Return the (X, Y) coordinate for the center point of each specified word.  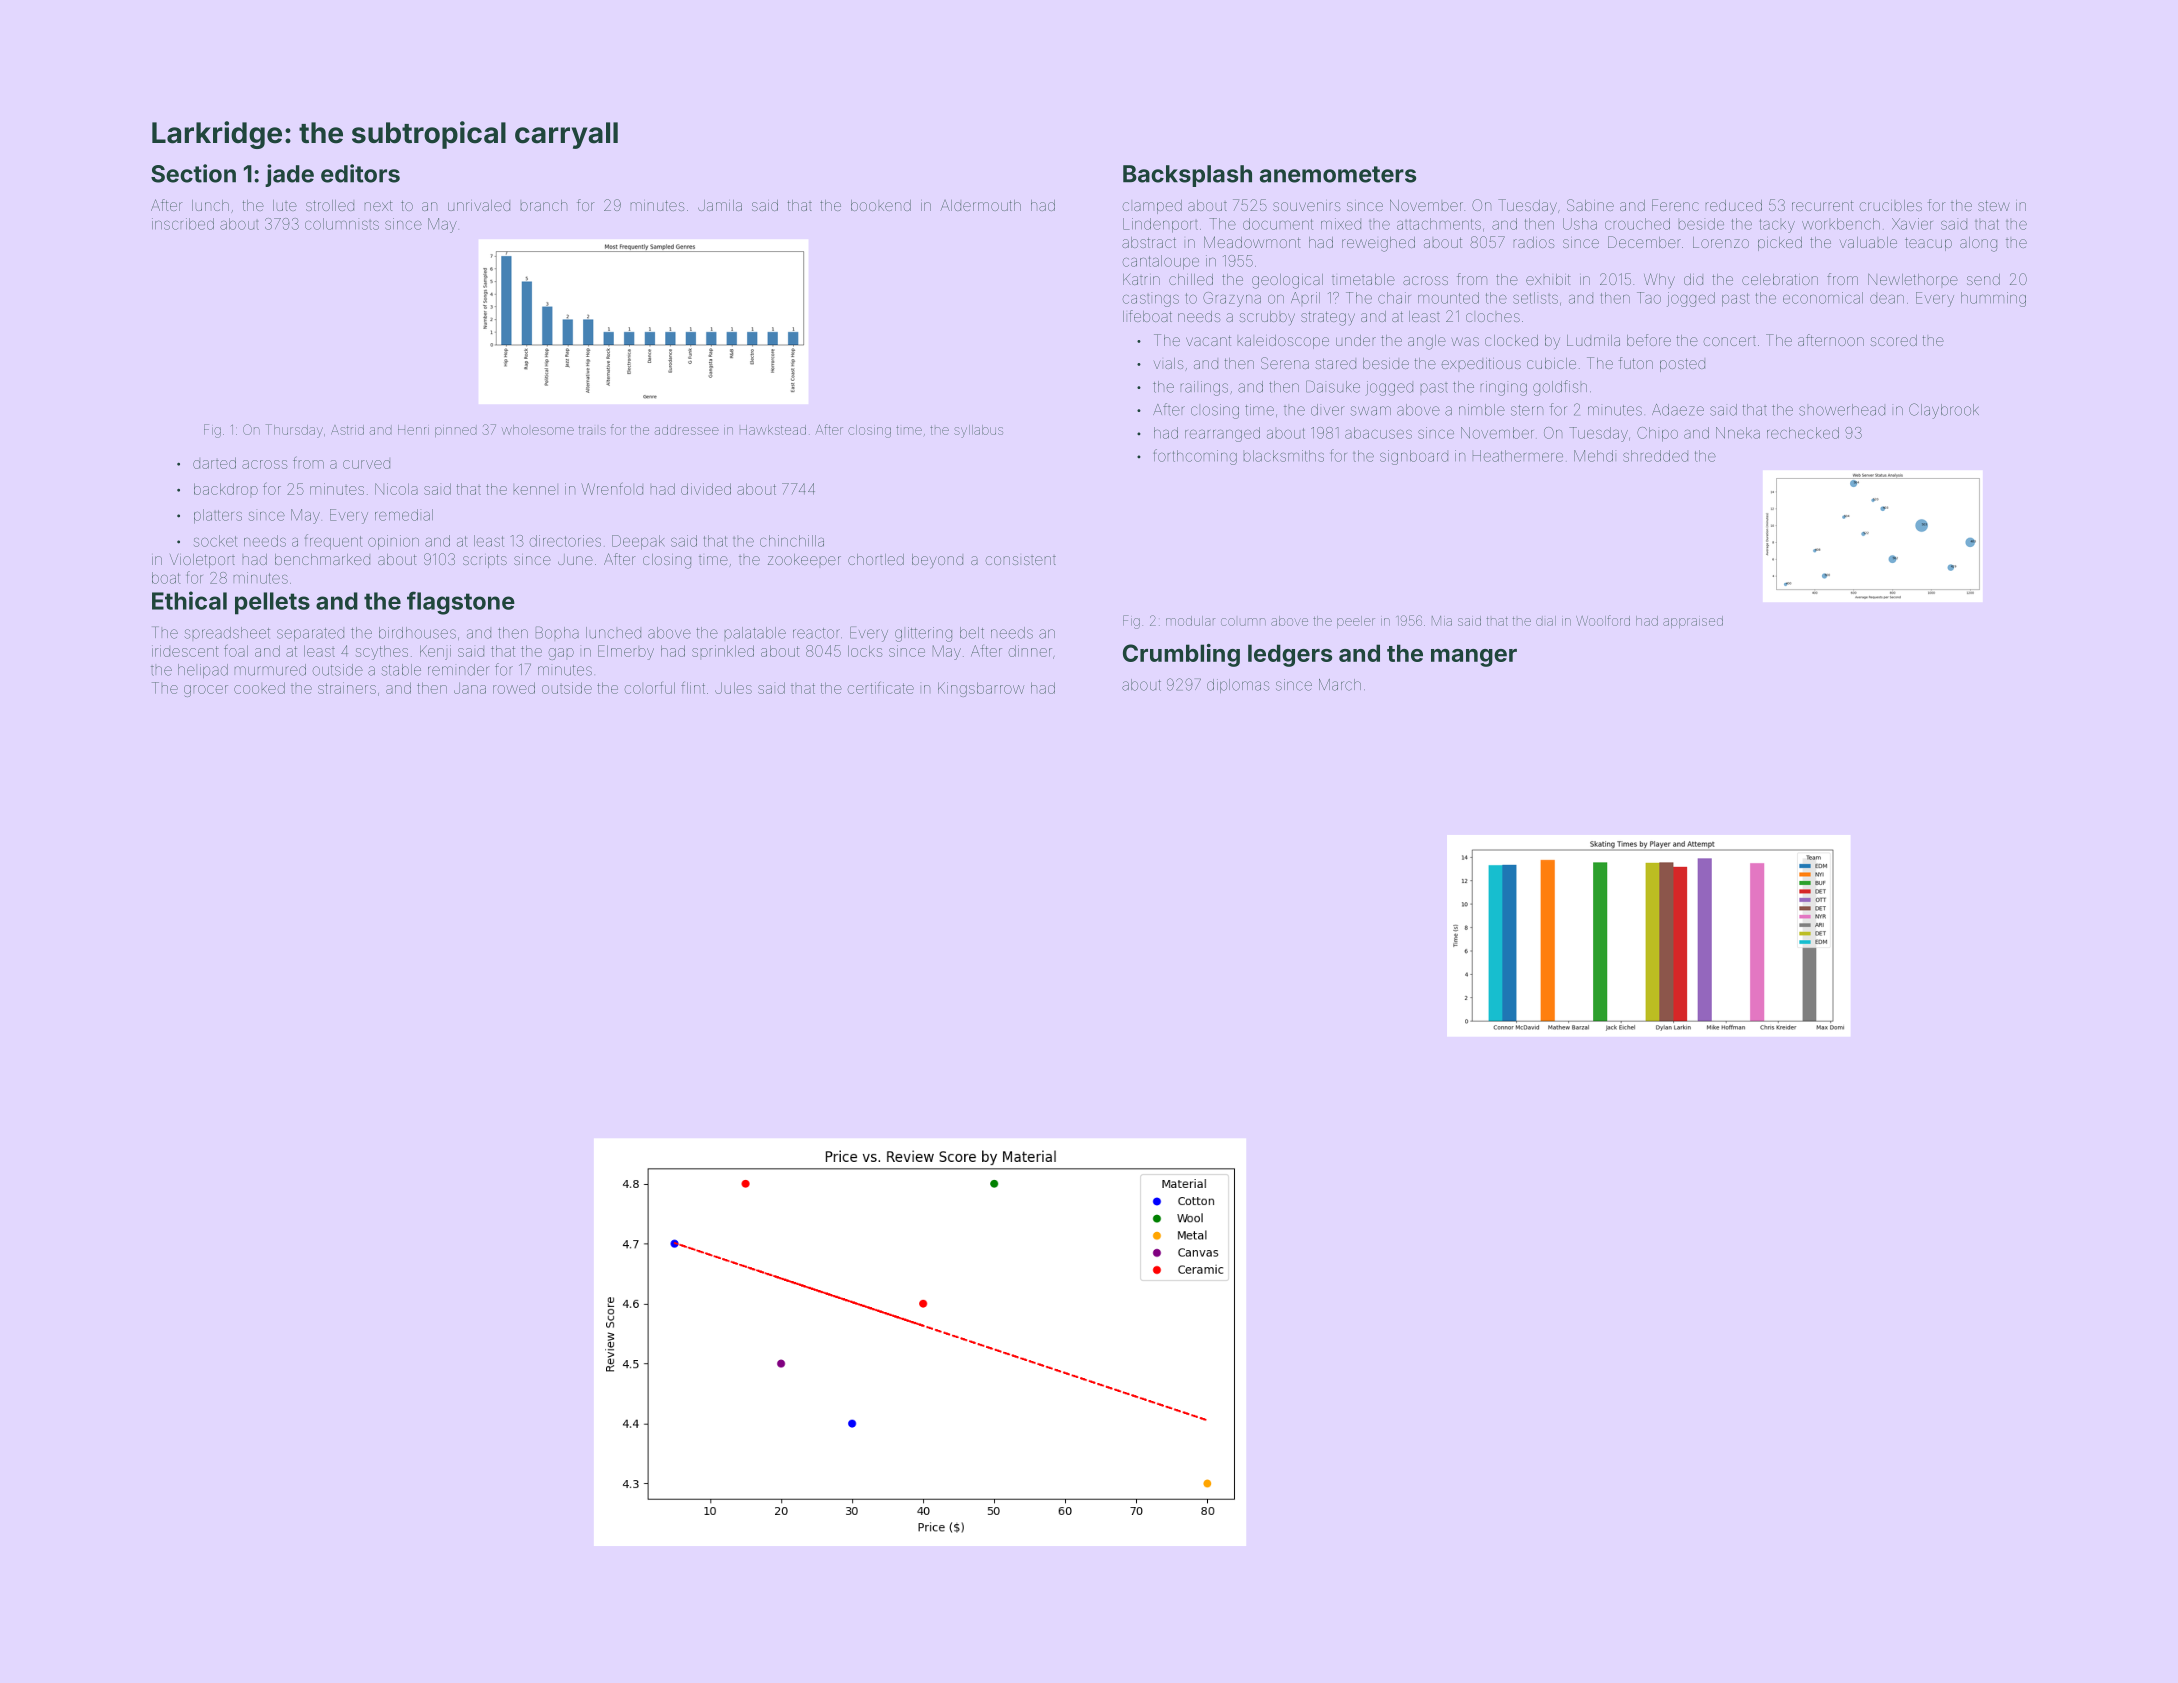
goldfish (1560, 388)
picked (1780, 244)
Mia (1442, 621)
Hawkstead (773, 430)
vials (1168, 363)
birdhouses (417, 633)
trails (592, 430)
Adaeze (1678, 410)
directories (565, 541)
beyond (937, 561)
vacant (1208, 340)
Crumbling (1181, 655)
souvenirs (1306, 206)
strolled (330, 205)
